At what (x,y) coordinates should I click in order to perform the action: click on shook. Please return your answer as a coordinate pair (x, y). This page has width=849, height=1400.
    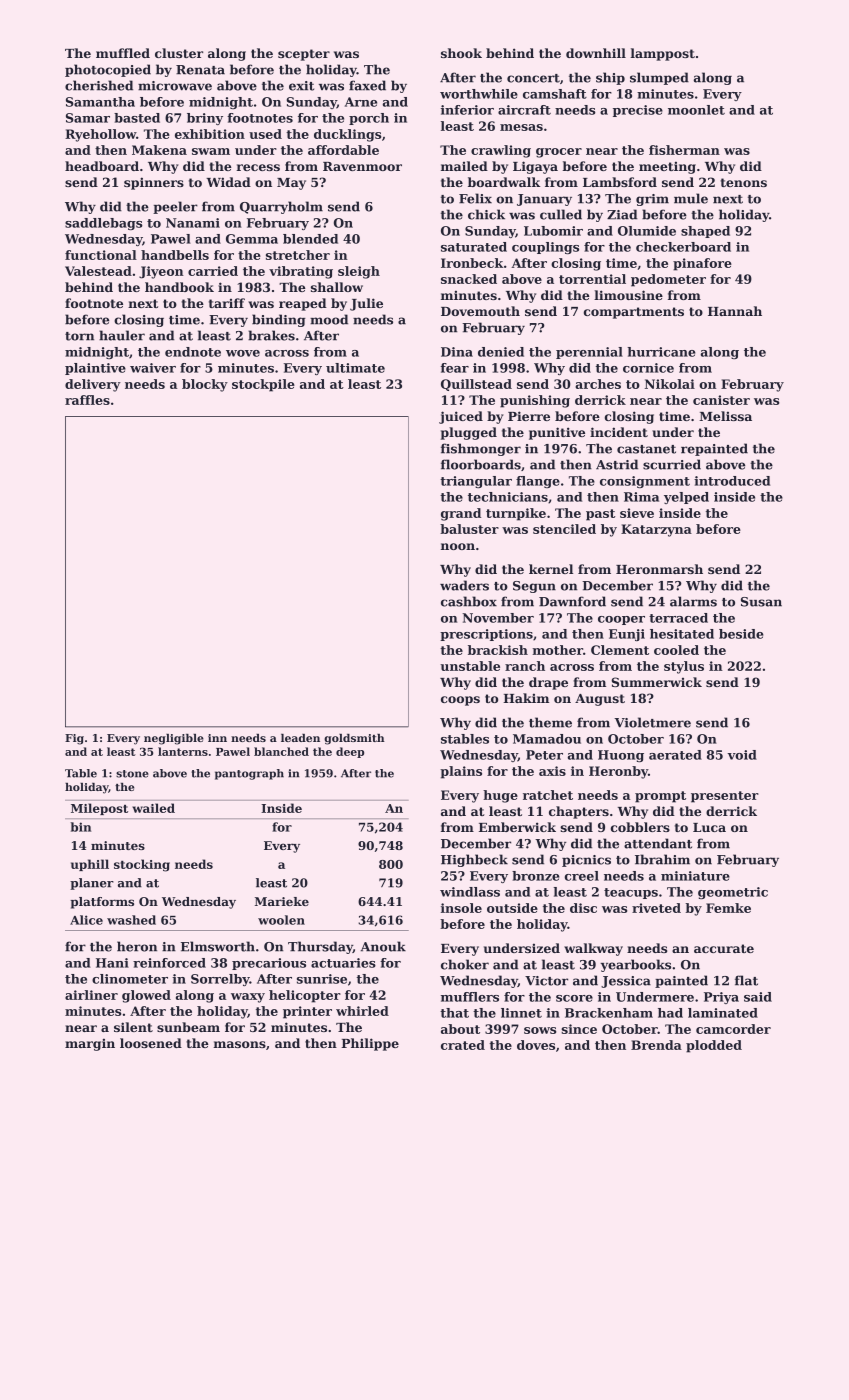
    Looking at the image, I should click on (461, 53).
